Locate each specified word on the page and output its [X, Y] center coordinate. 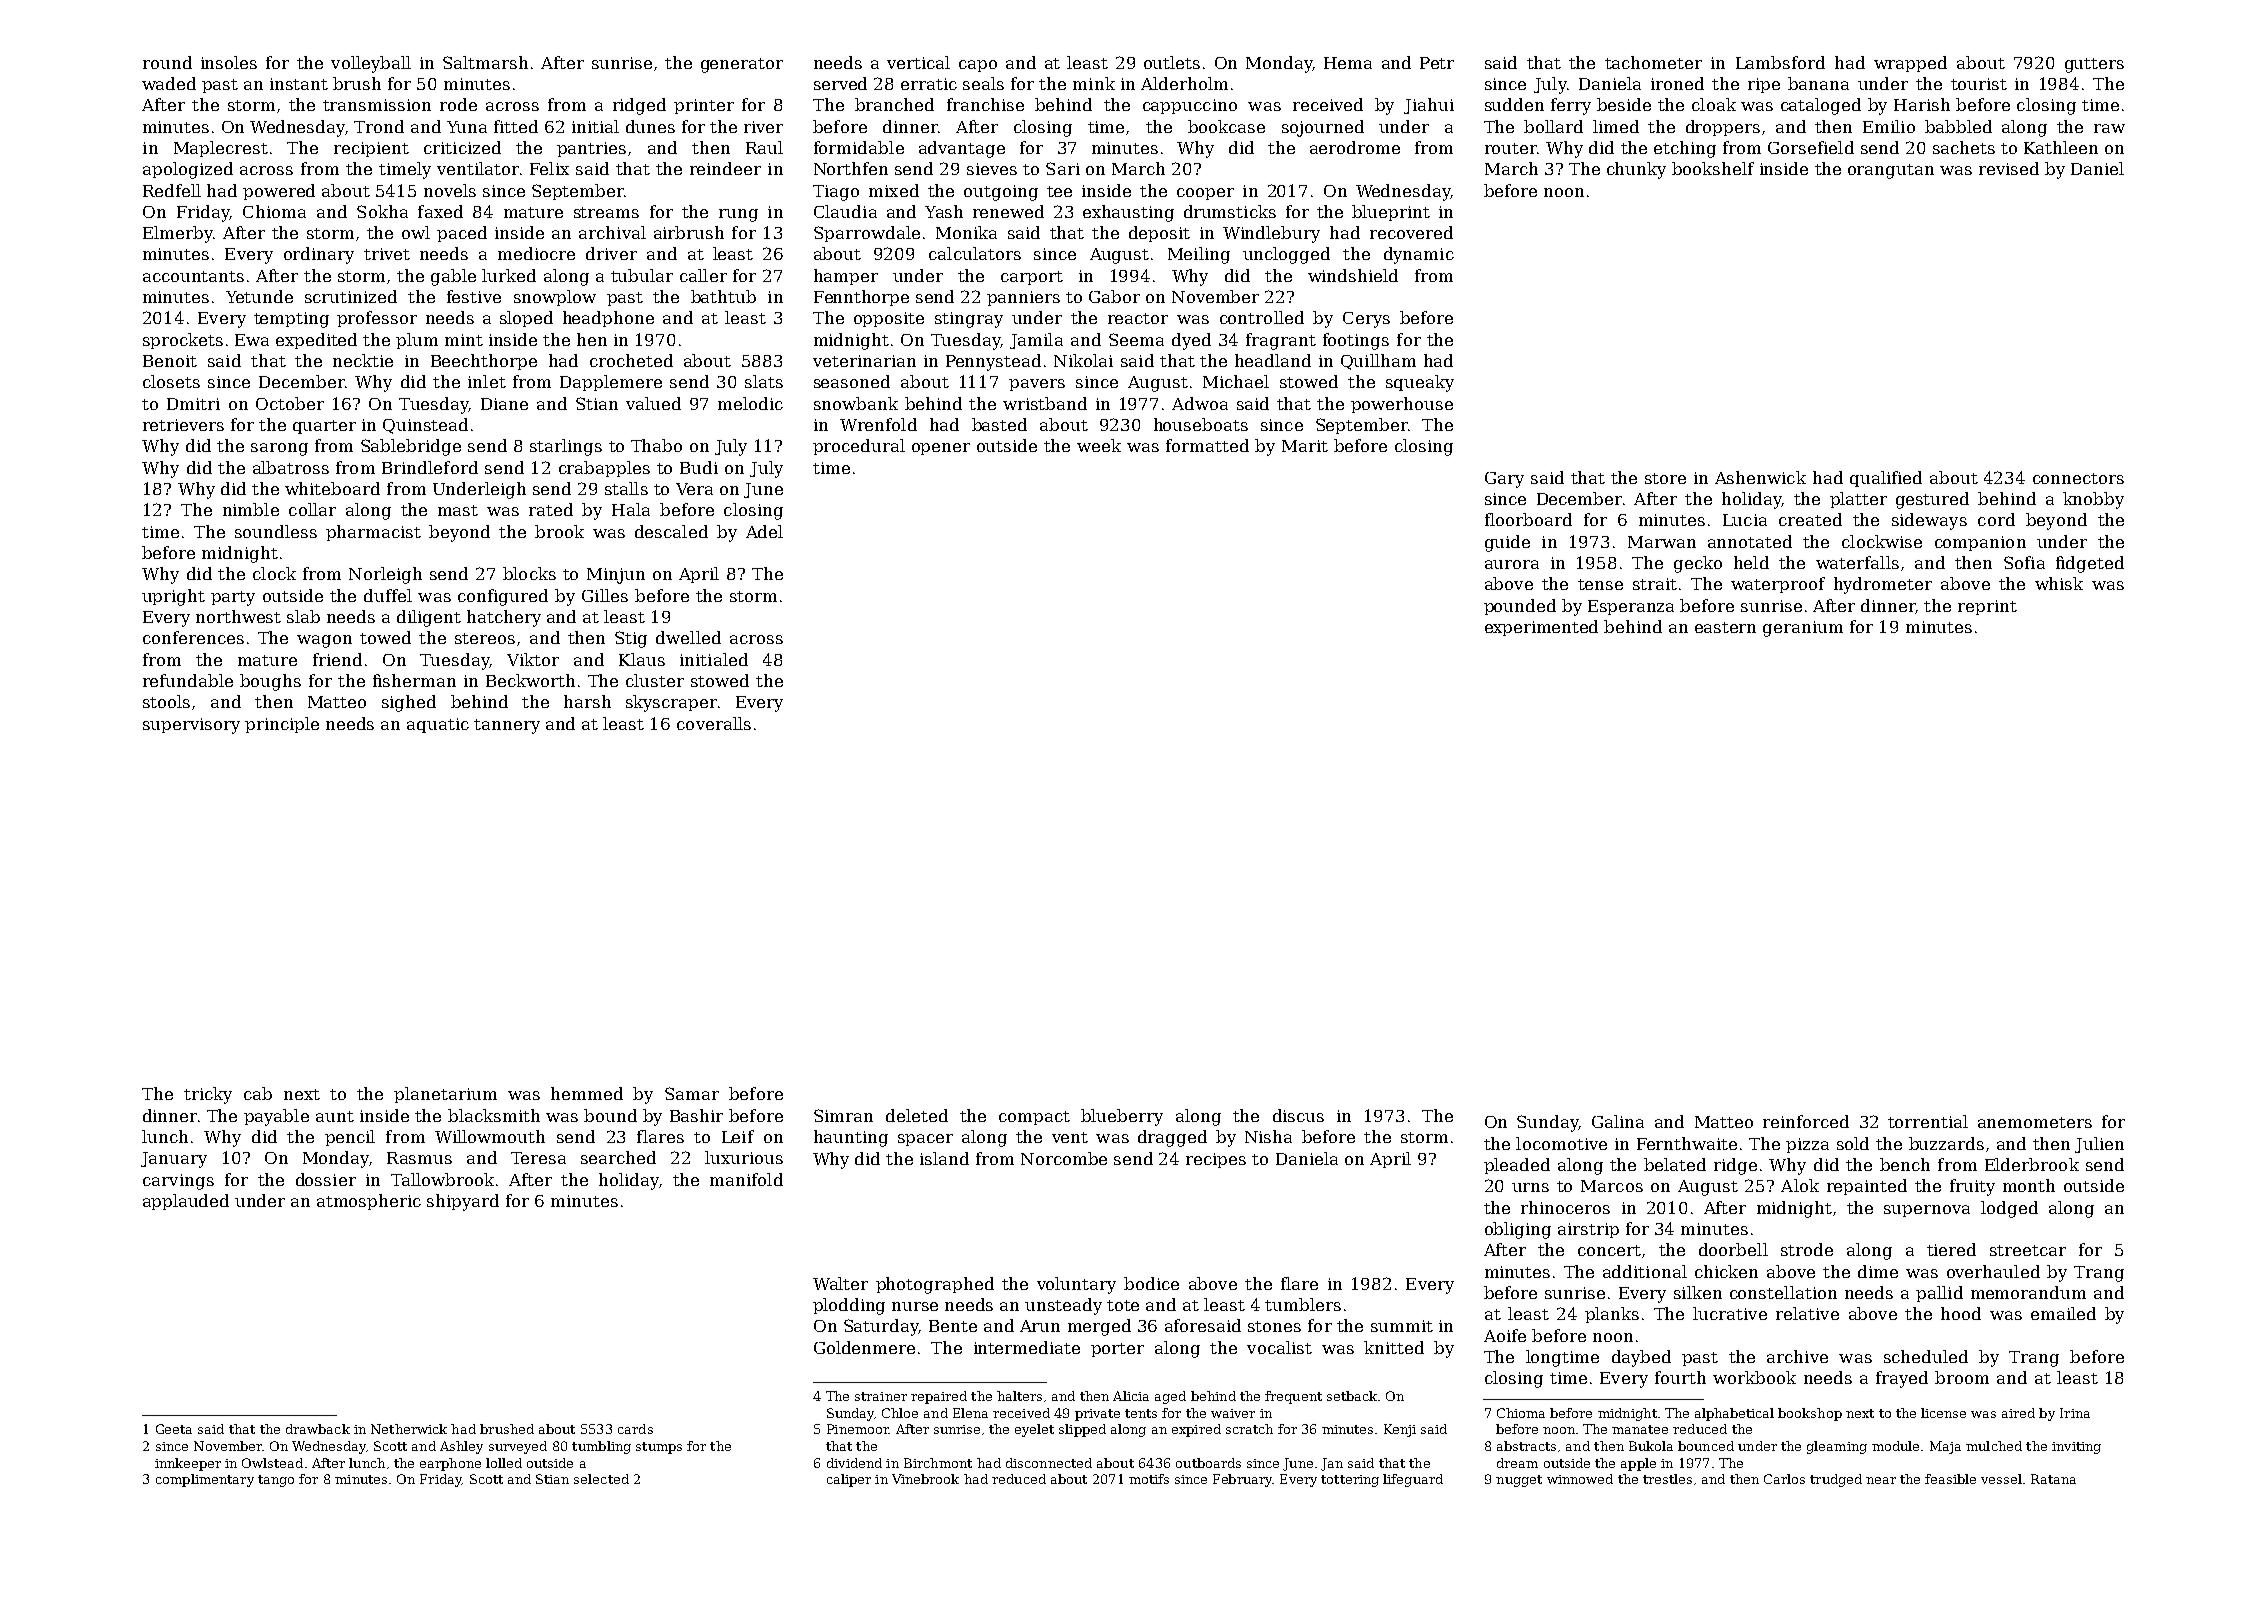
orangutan [1891, 171]
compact [1034, 1118]
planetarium [445, 1095]
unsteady [1063, 1306]
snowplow [555, 298]
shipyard [463, 1202]
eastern [1725, 627]
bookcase [1226, 126]
